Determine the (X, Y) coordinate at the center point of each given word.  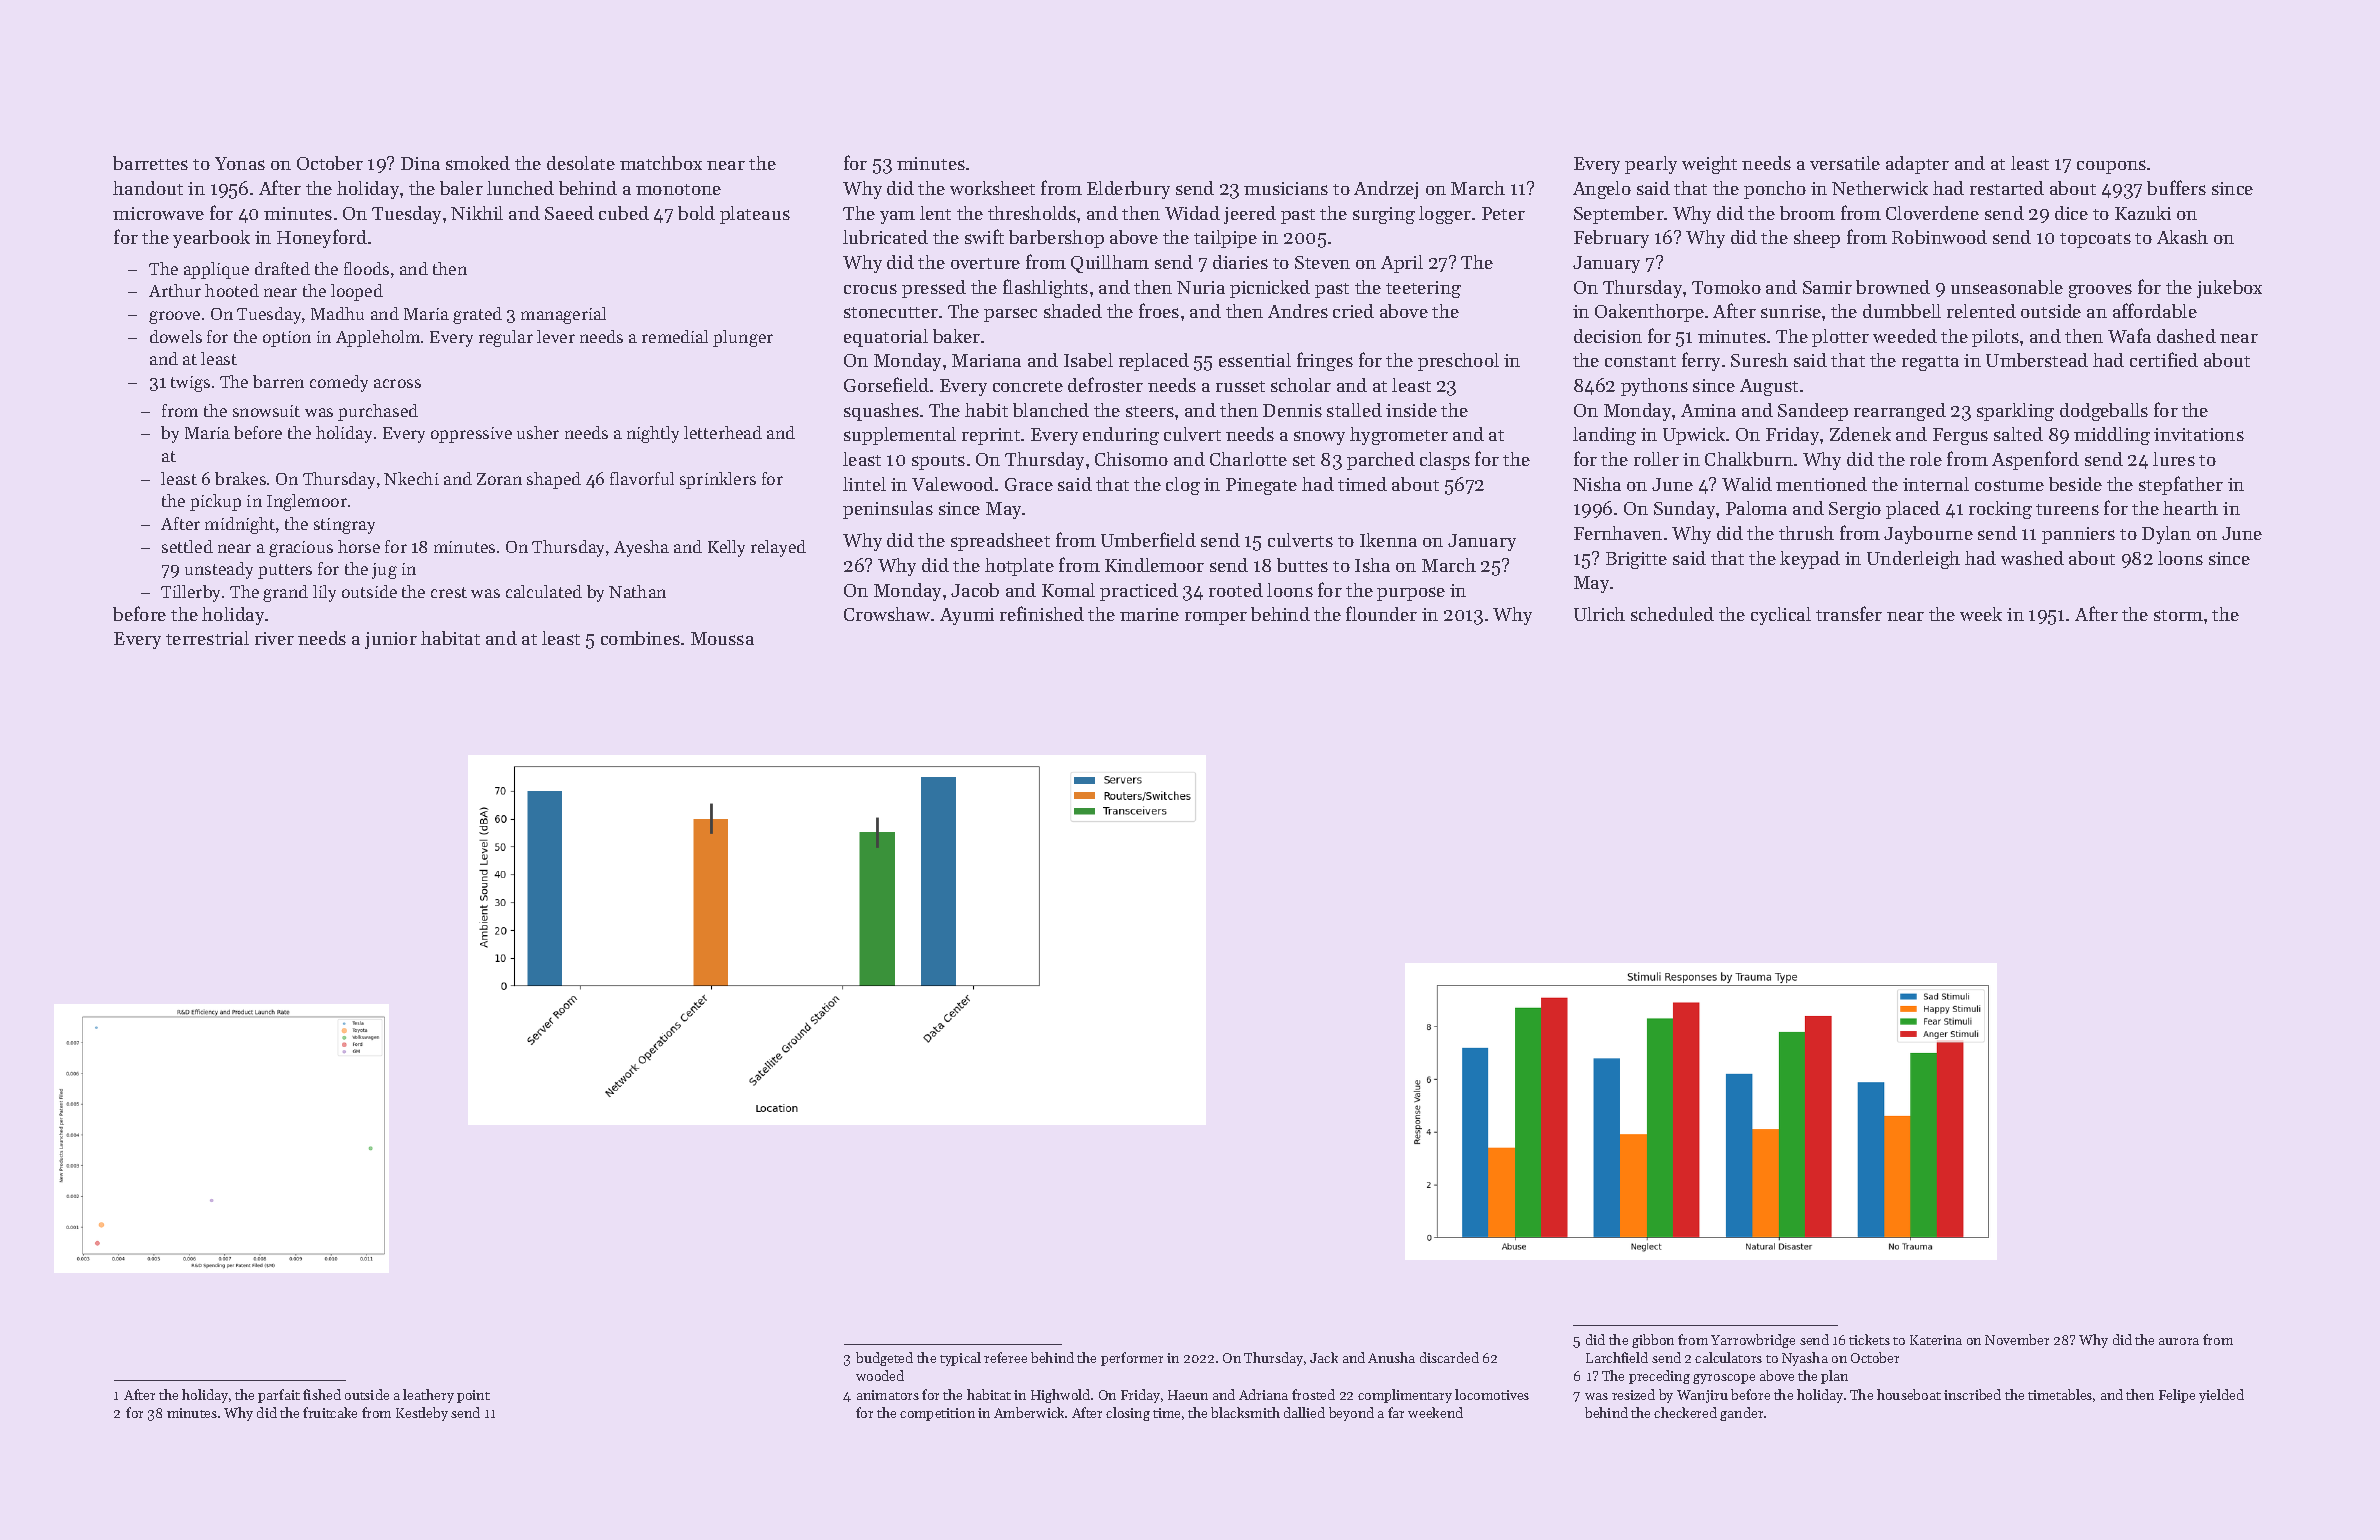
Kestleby (422, 1414)
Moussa (722, 638)
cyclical (1781, 616)
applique (216, 270)
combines (640, 638)
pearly (1651, 165)
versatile (1845, 163)
